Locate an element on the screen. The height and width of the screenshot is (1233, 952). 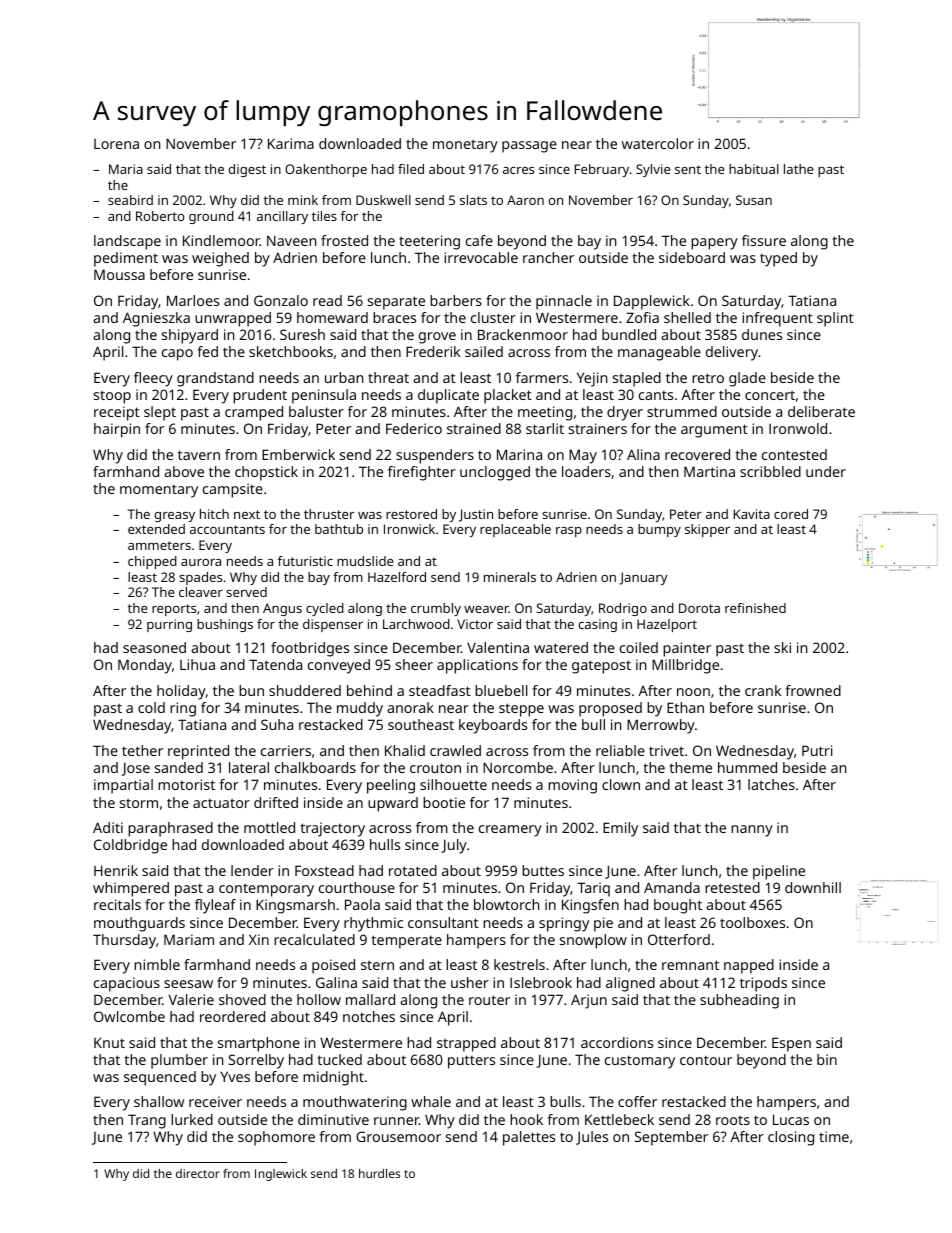
Trang is located at coordinates (147, 1121).
